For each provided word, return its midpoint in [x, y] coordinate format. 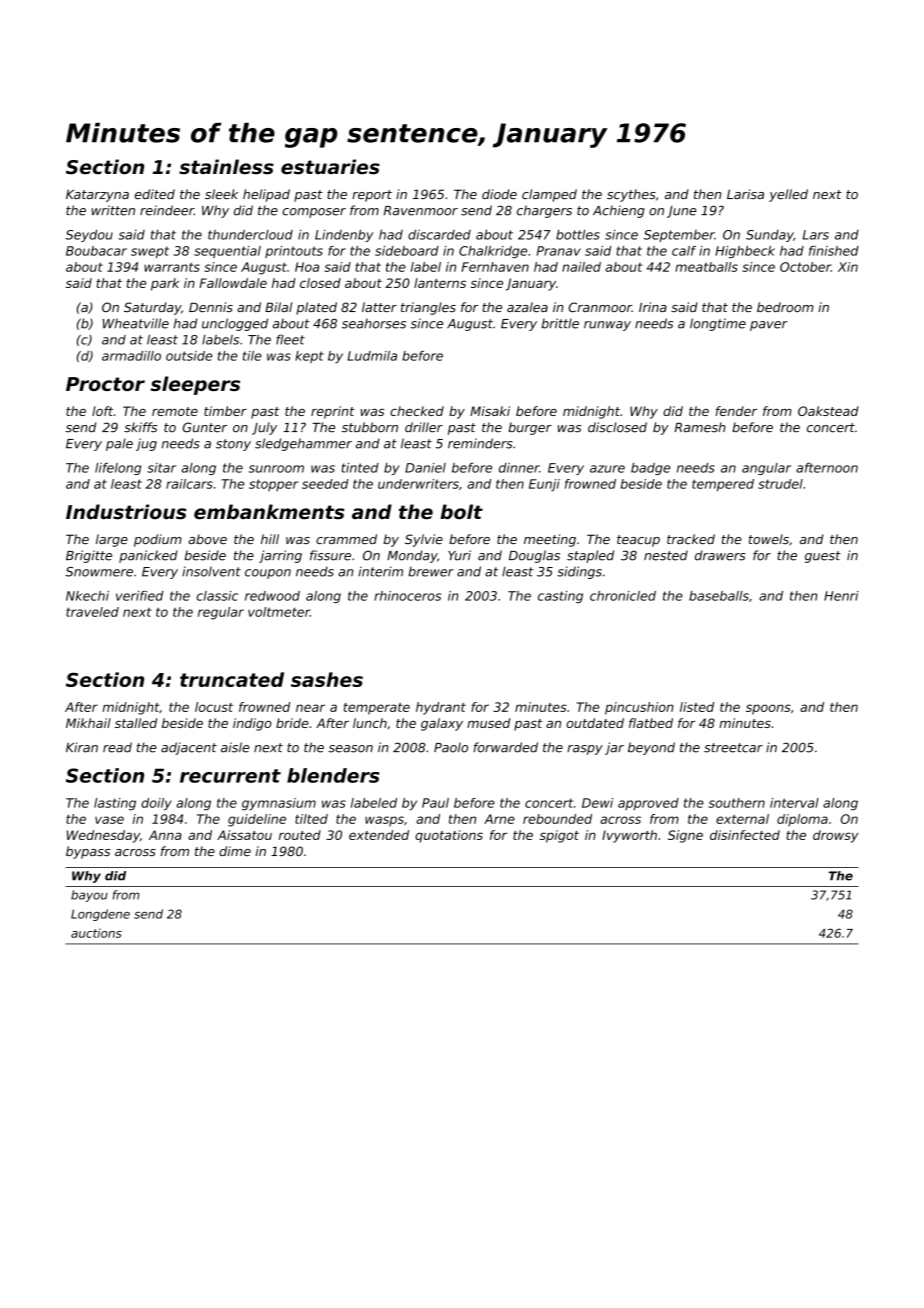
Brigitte [89, 556]
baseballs [719, 596]
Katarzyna [97, 195]
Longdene [100, 915]
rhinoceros [407, 596]
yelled [788, 195]
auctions [96, 933]
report [372, 196]
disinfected [745, 835]
